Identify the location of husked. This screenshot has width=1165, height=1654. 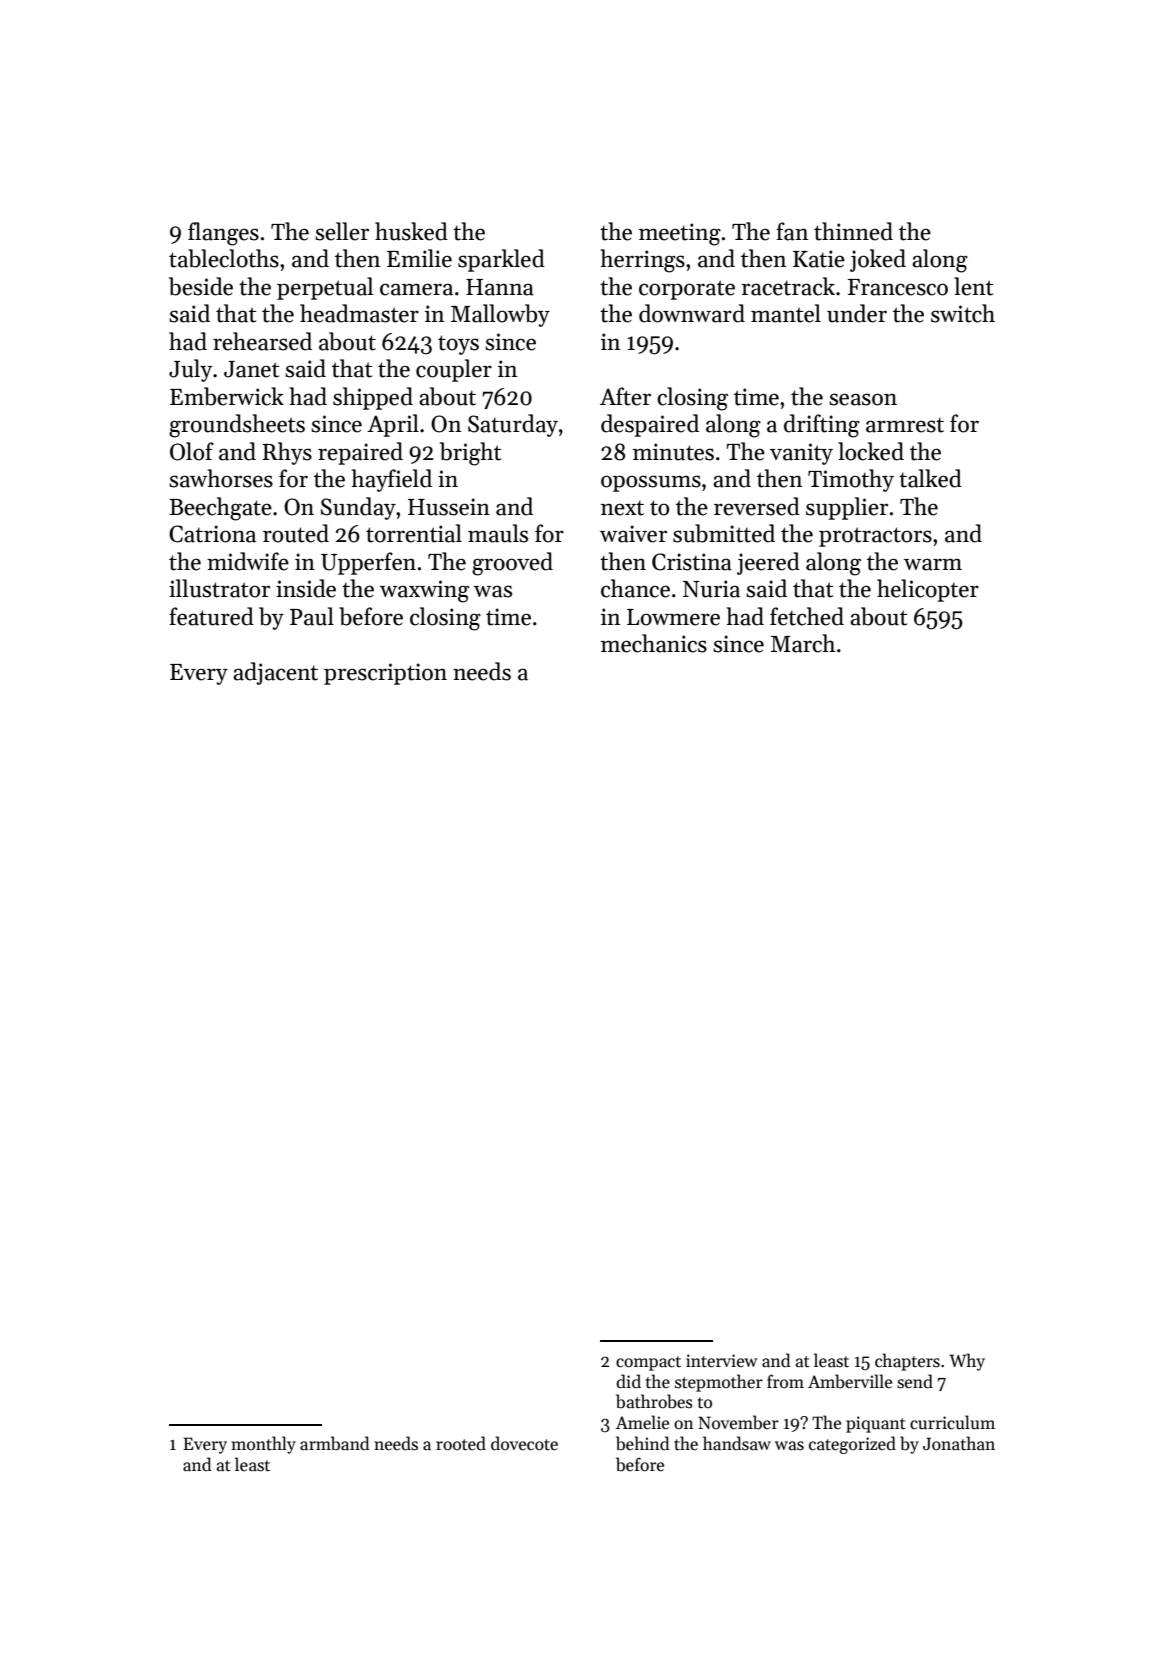
(411, 231).
